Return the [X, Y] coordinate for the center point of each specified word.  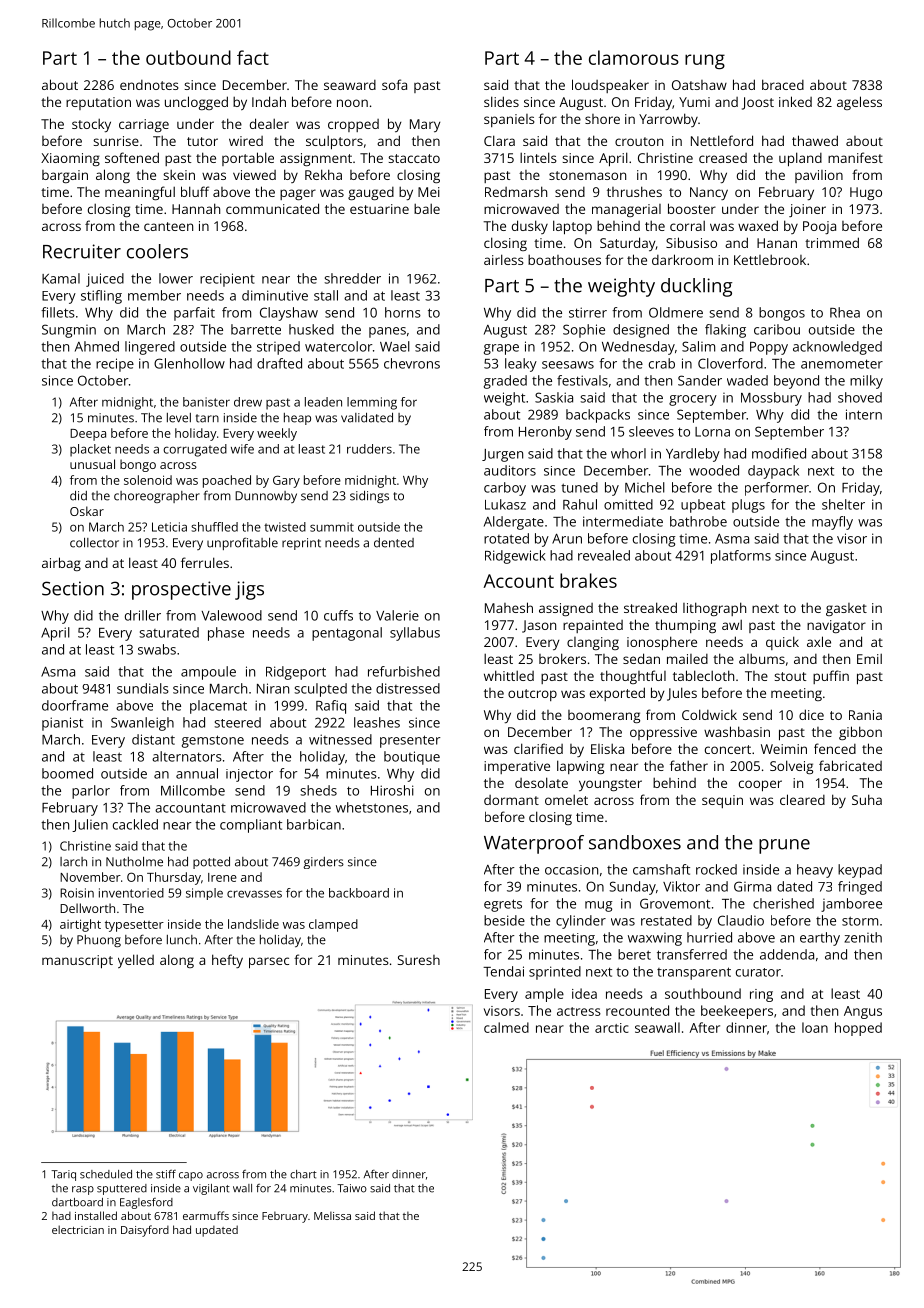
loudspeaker [610, 86]
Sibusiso [691, 242]
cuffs [338, 615]
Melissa [332, 1215]
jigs [249, 590]
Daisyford [145, 1231]
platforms [741, 557]
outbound [188, 57]
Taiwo [352, 1188]
